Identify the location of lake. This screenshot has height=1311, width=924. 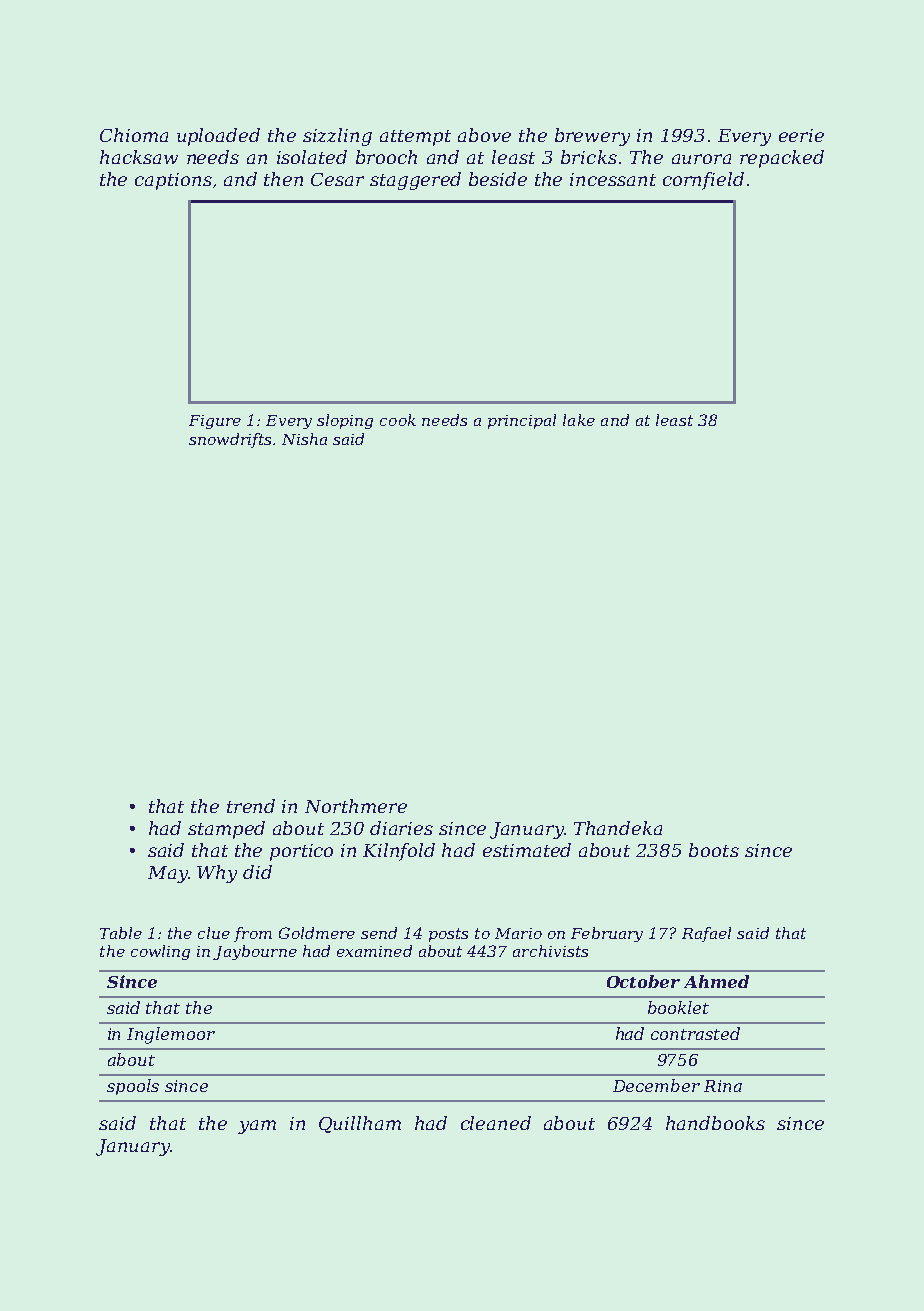
(579, 420).
